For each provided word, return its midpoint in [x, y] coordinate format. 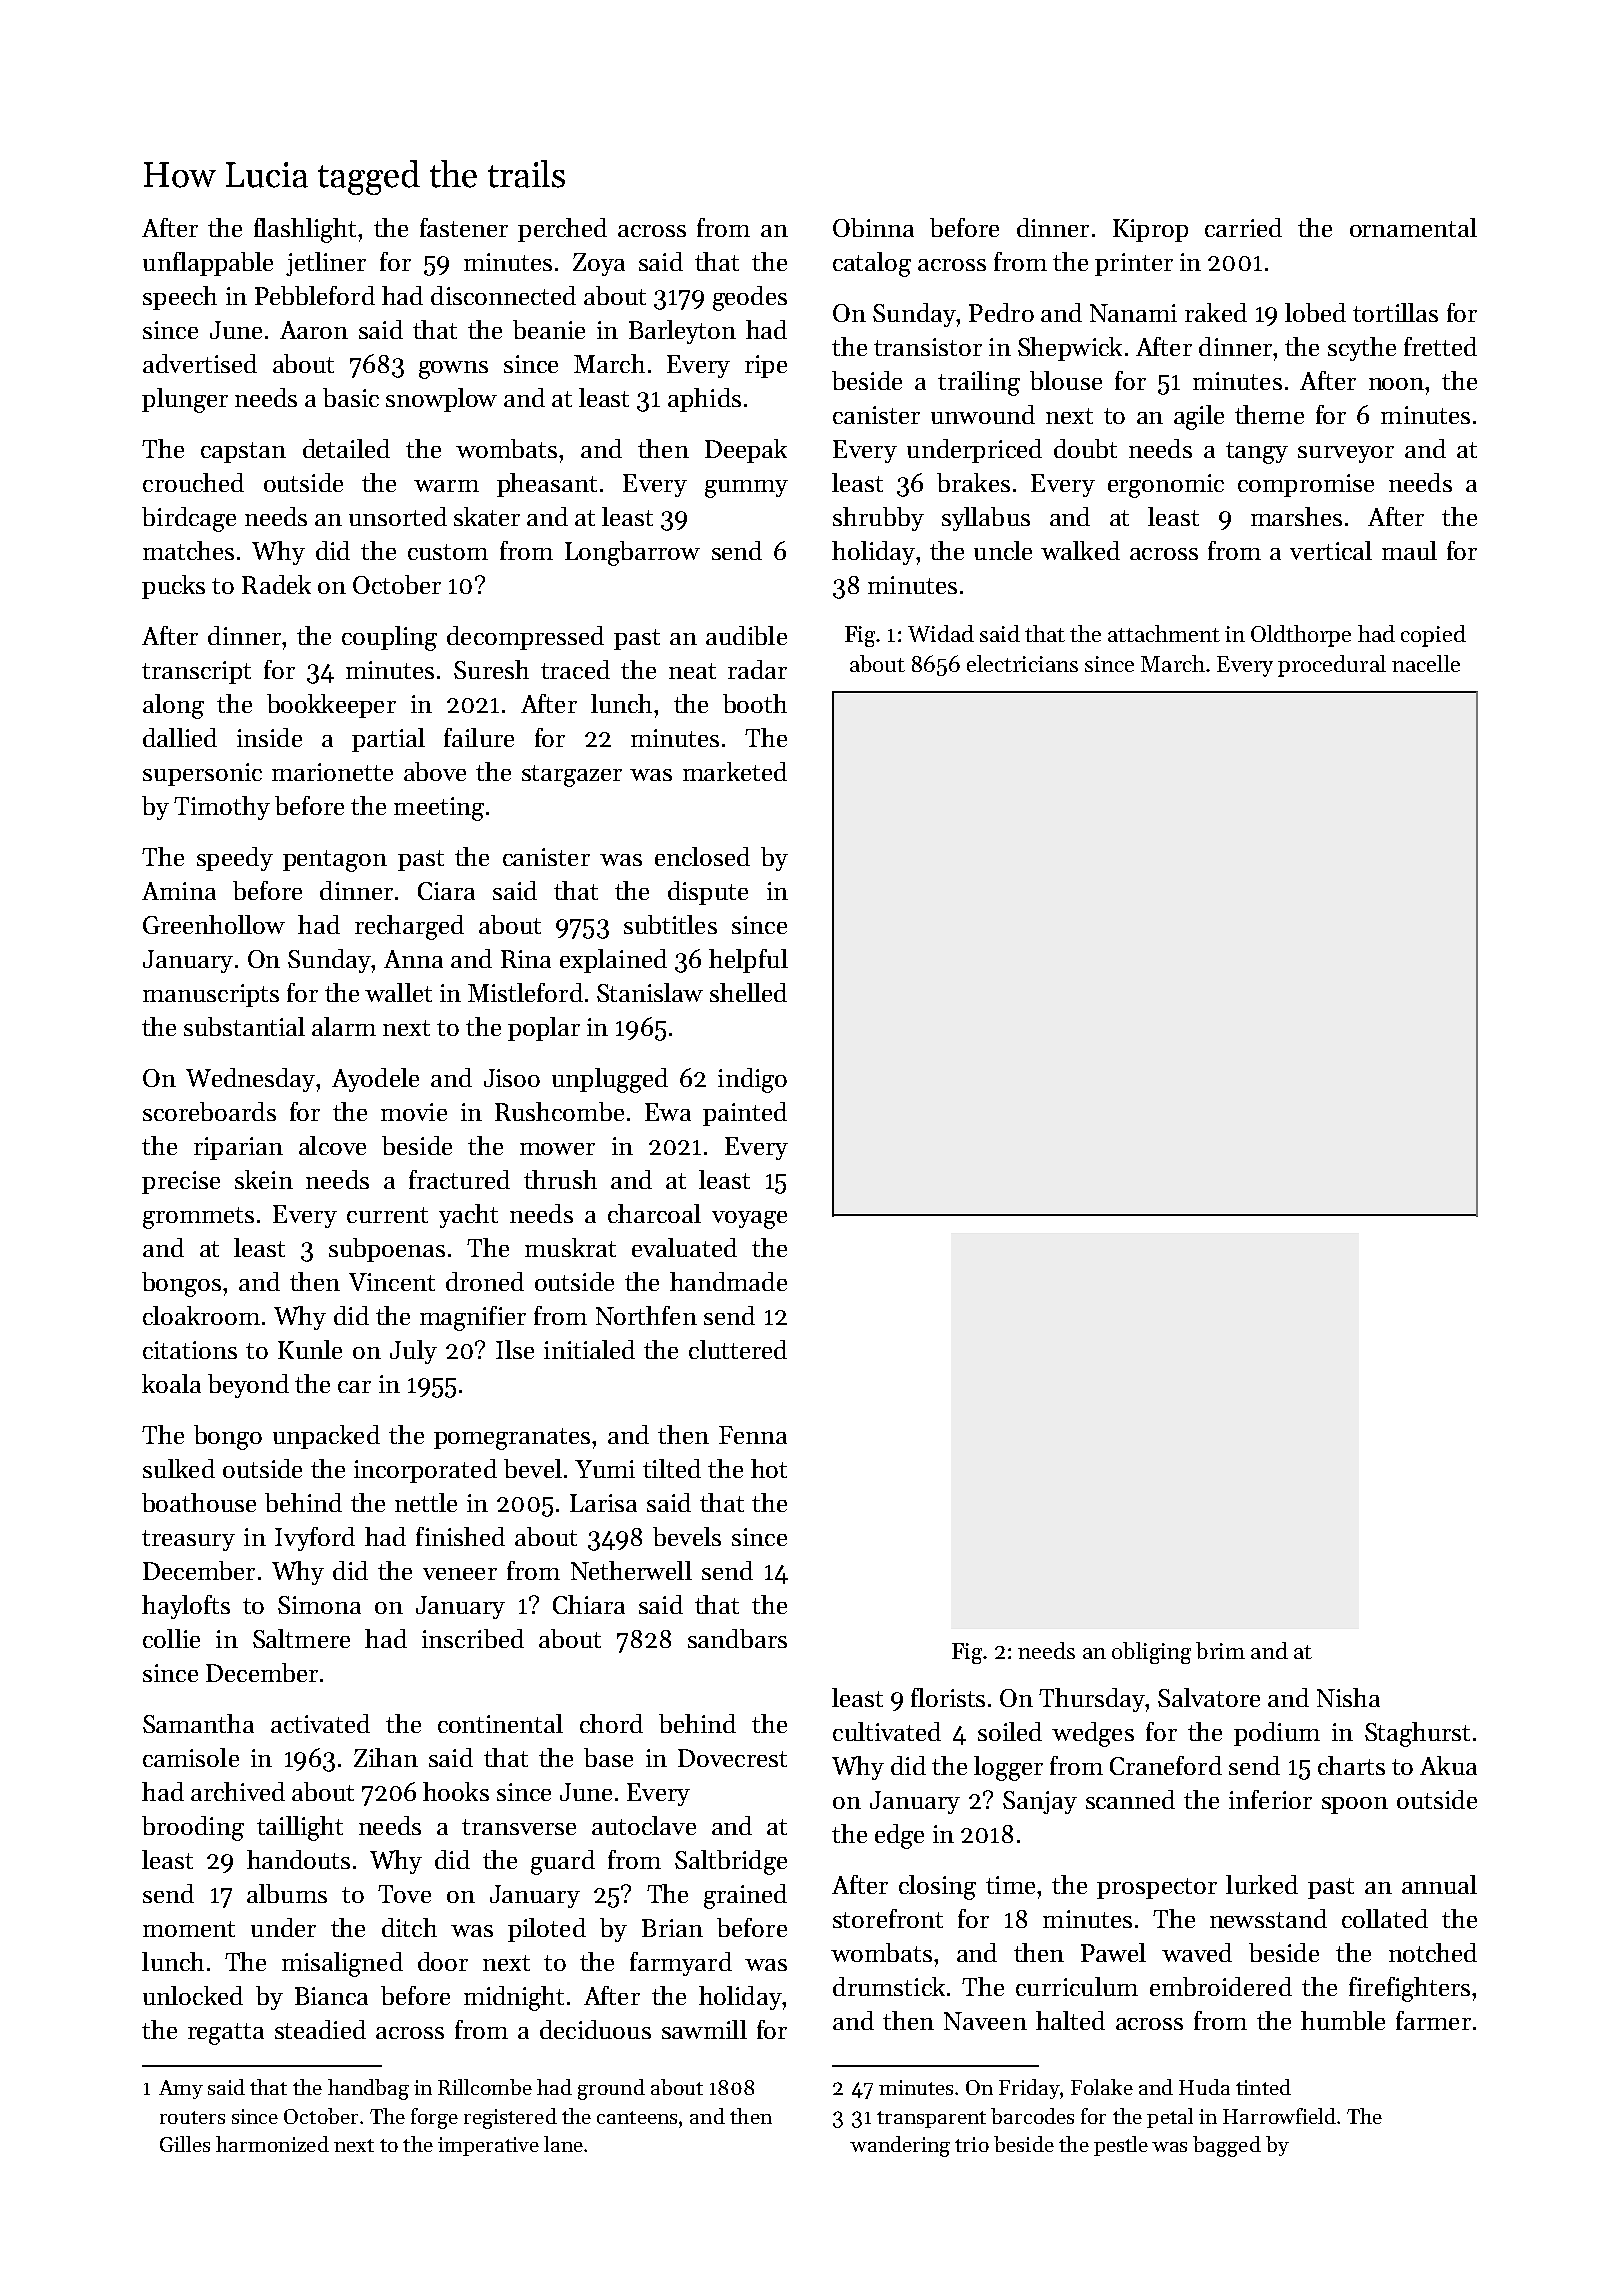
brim [1220, 1650]
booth [755, 703]
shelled [748, 992]
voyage [749, 1220]
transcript [196, 672]
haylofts [186, 1607]
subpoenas [387, 1250]
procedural [1332, 666]
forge [434, 2118]
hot [769, 1468]
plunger [185, 400]
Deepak [746, 451]
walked [1080, 550]
